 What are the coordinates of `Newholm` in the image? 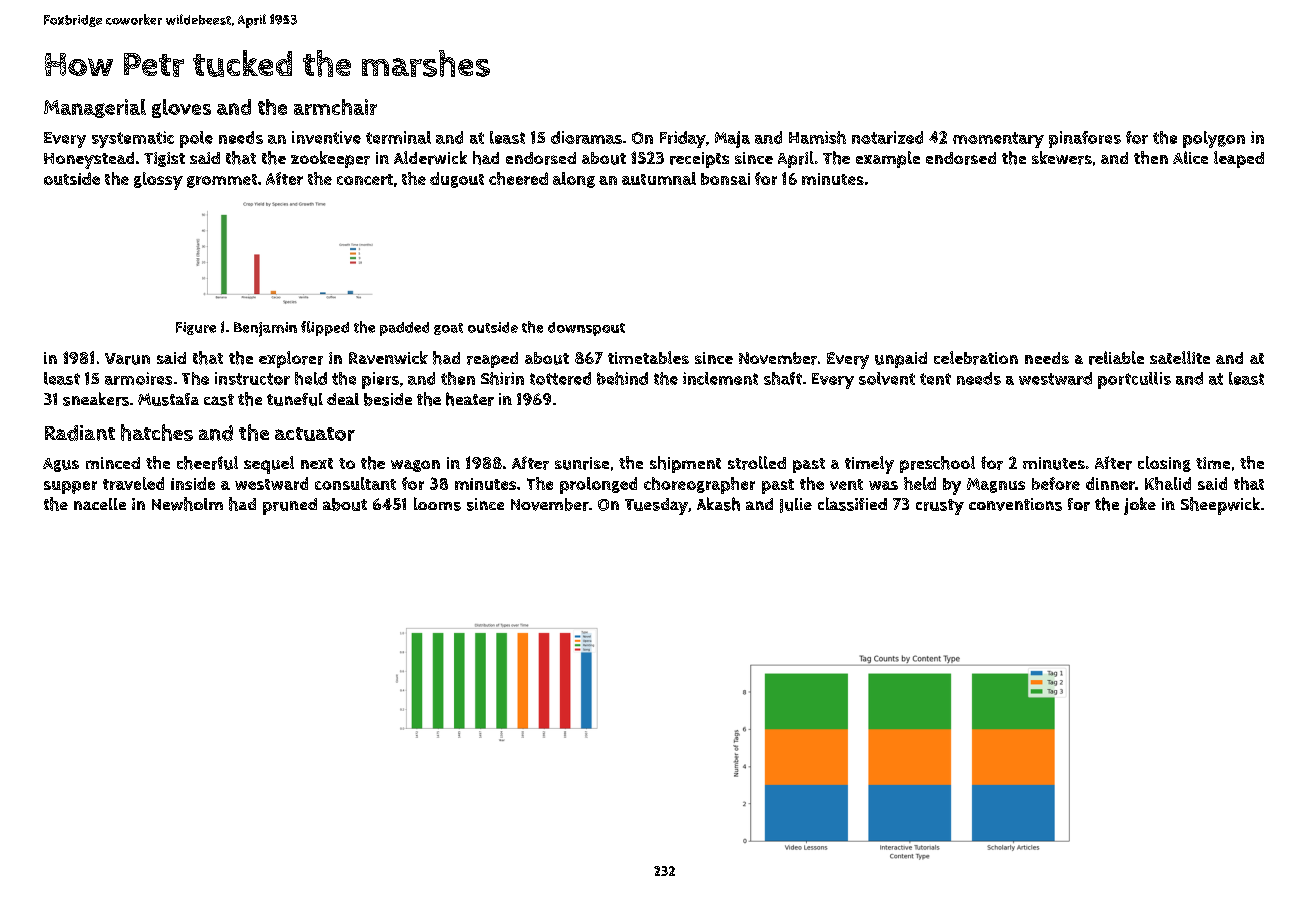 It's located at (187, 504).
